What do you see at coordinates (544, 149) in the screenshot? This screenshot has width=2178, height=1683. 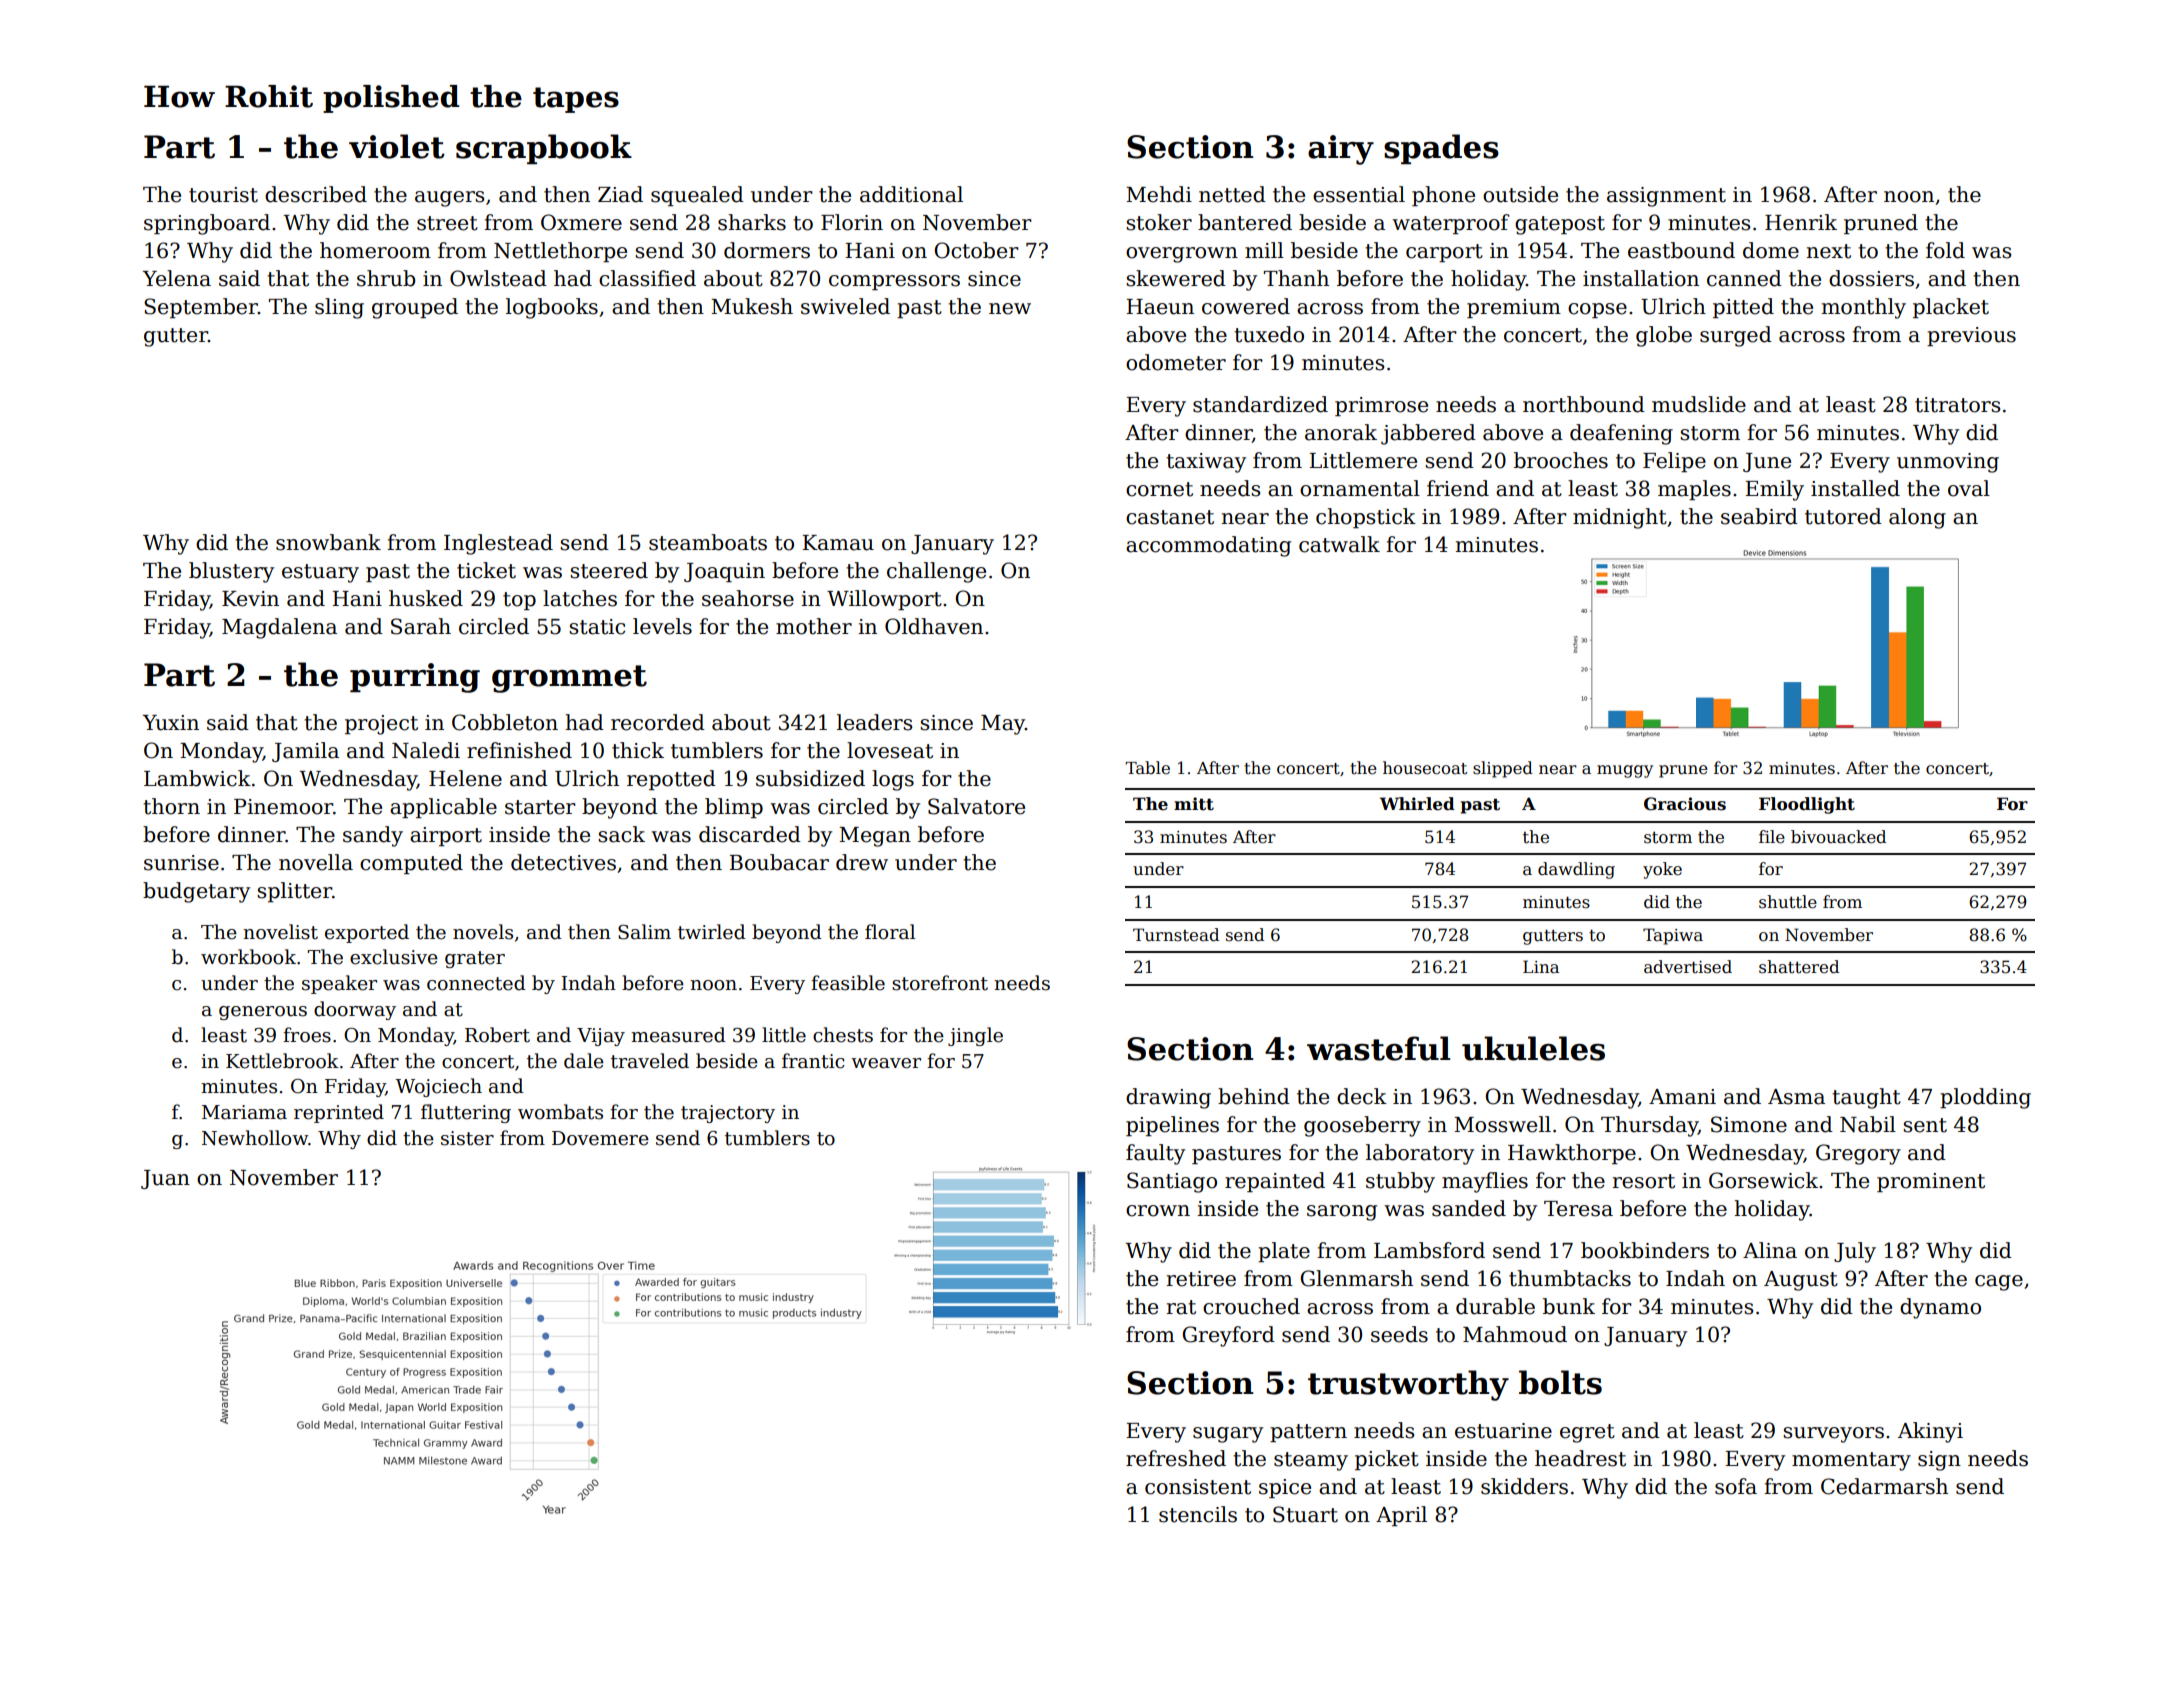 I see `scrapbook` at bounding box center [544, 149].
